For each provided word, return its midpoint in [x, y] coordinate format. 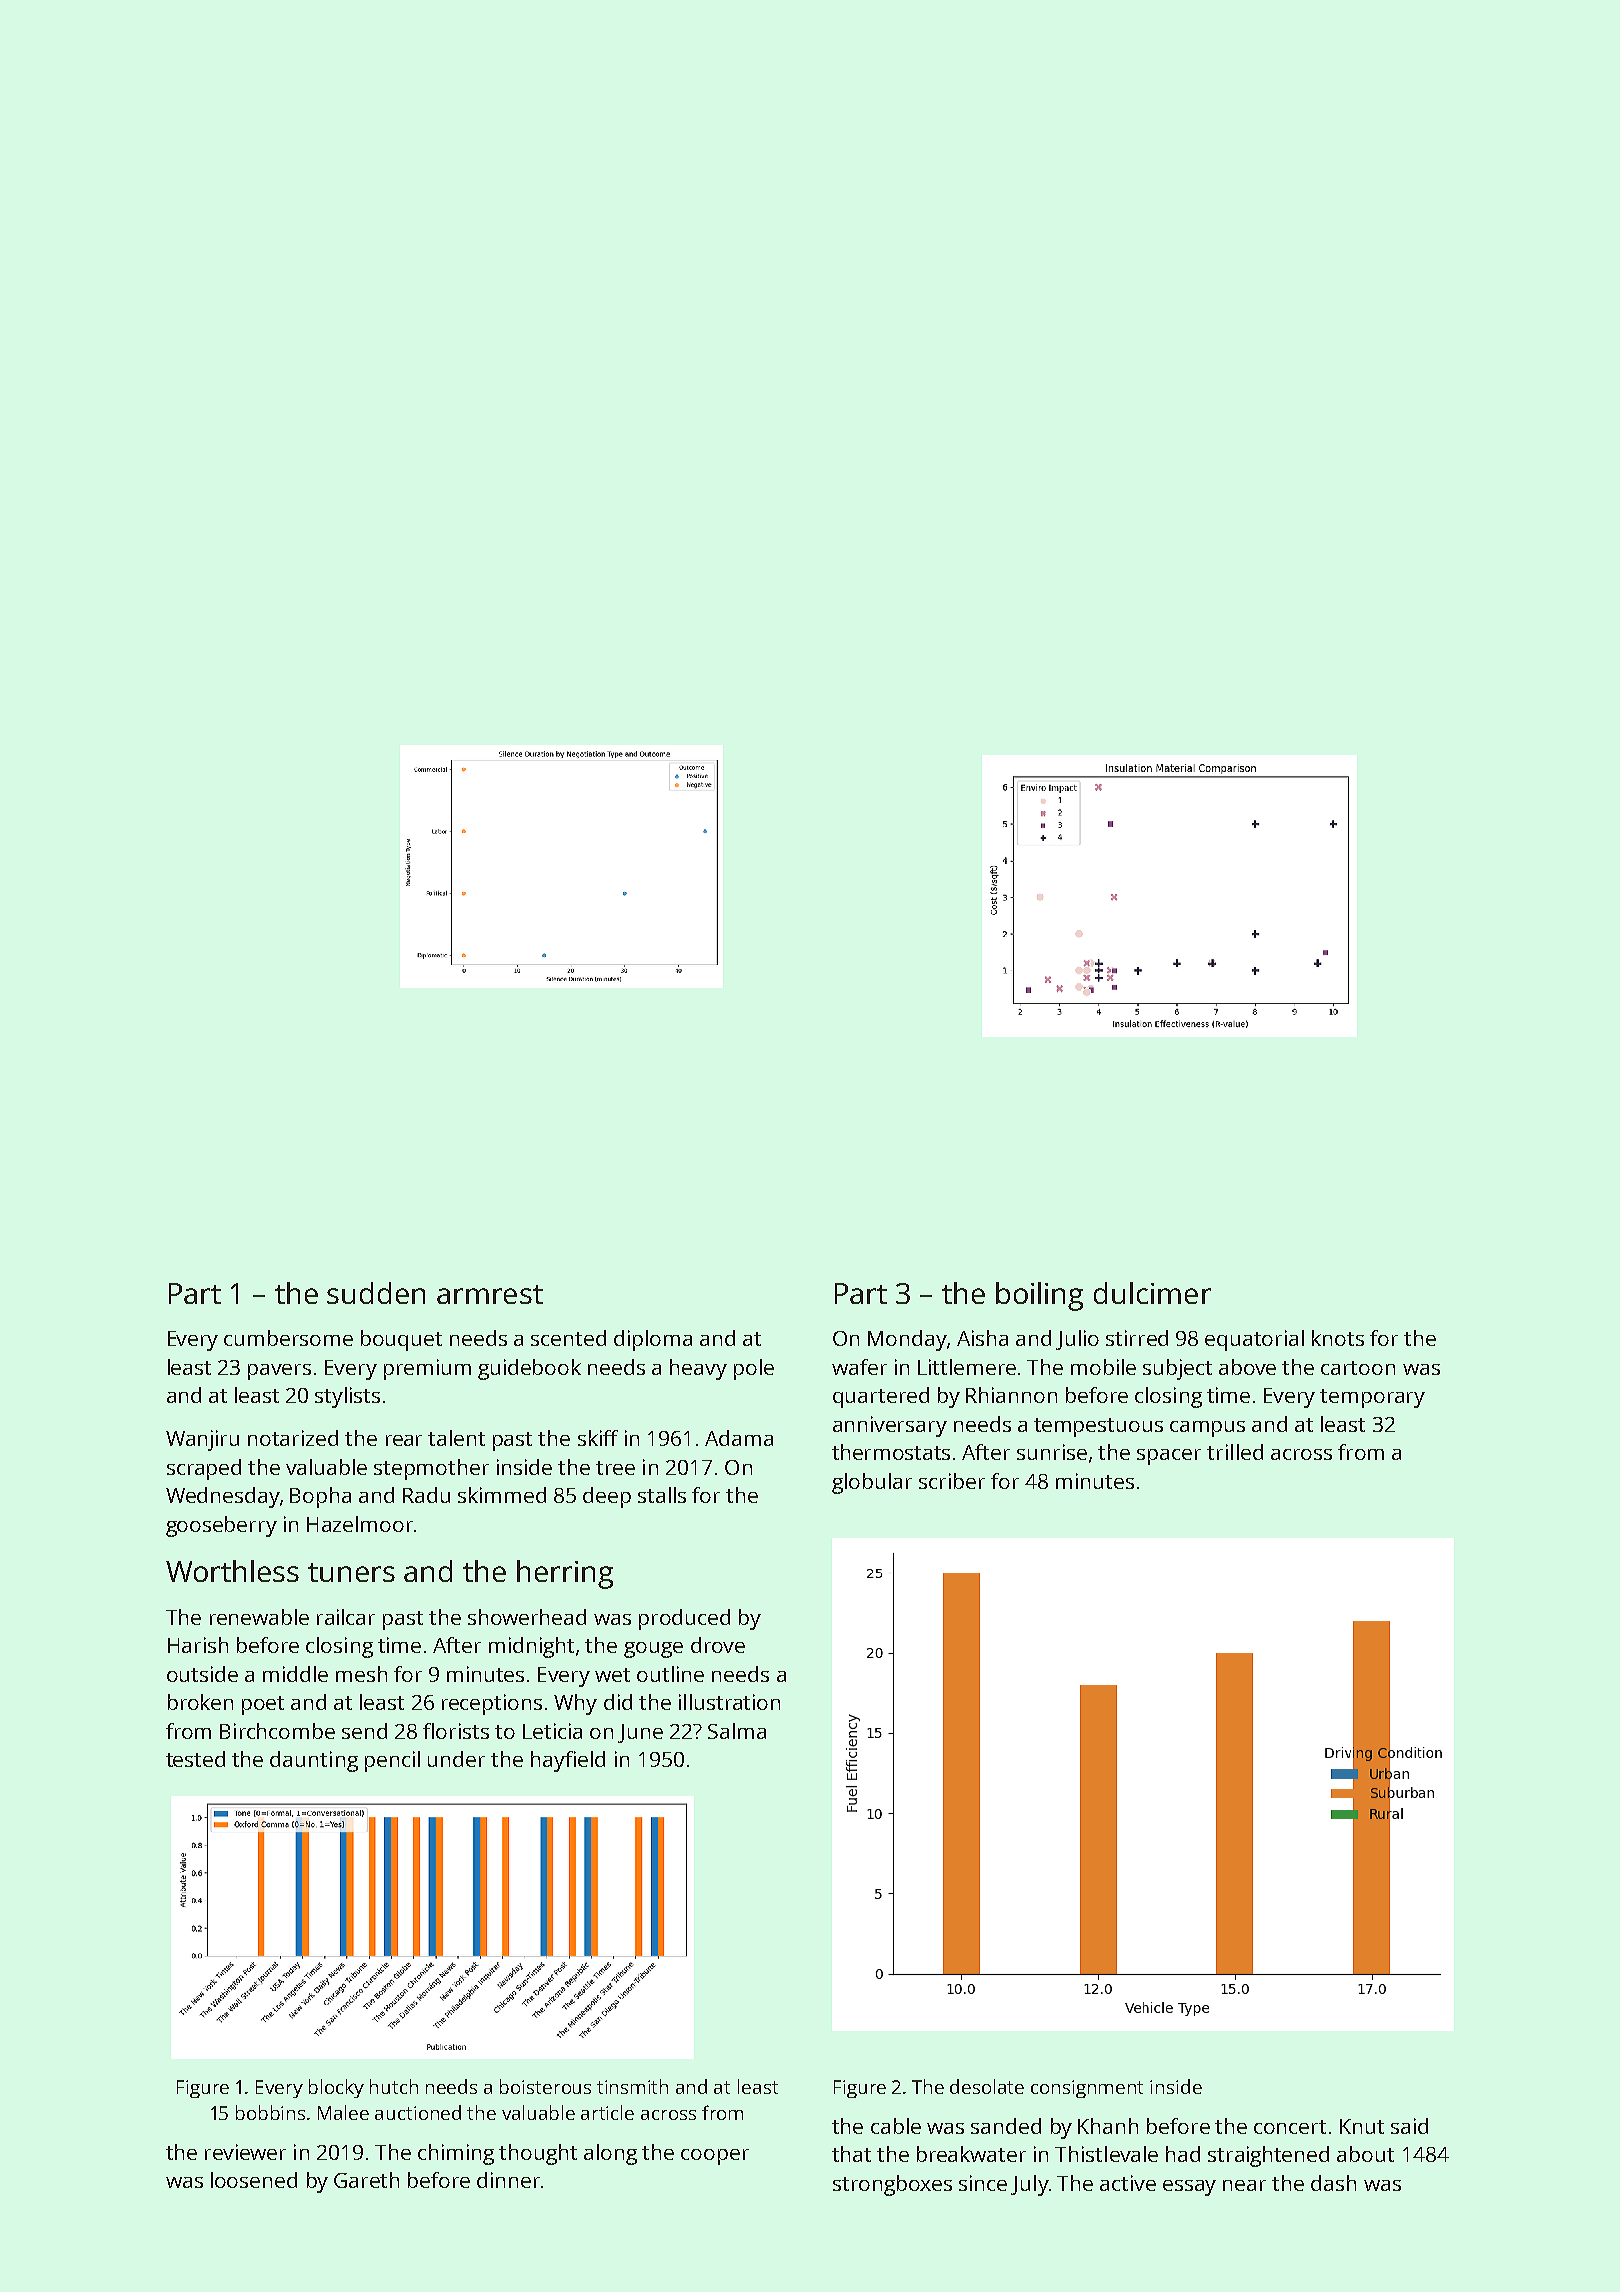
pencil [392, 1761]
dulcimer [1152, 1293]
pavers [279, 1372]
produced [684, 1619]
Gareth [366, 2180]
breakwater [971, 2154]
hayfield [568, 1761]
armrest [490, 1294]
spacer [1169, 1457]
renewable [259, 1617]
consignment [1087, 2089]
